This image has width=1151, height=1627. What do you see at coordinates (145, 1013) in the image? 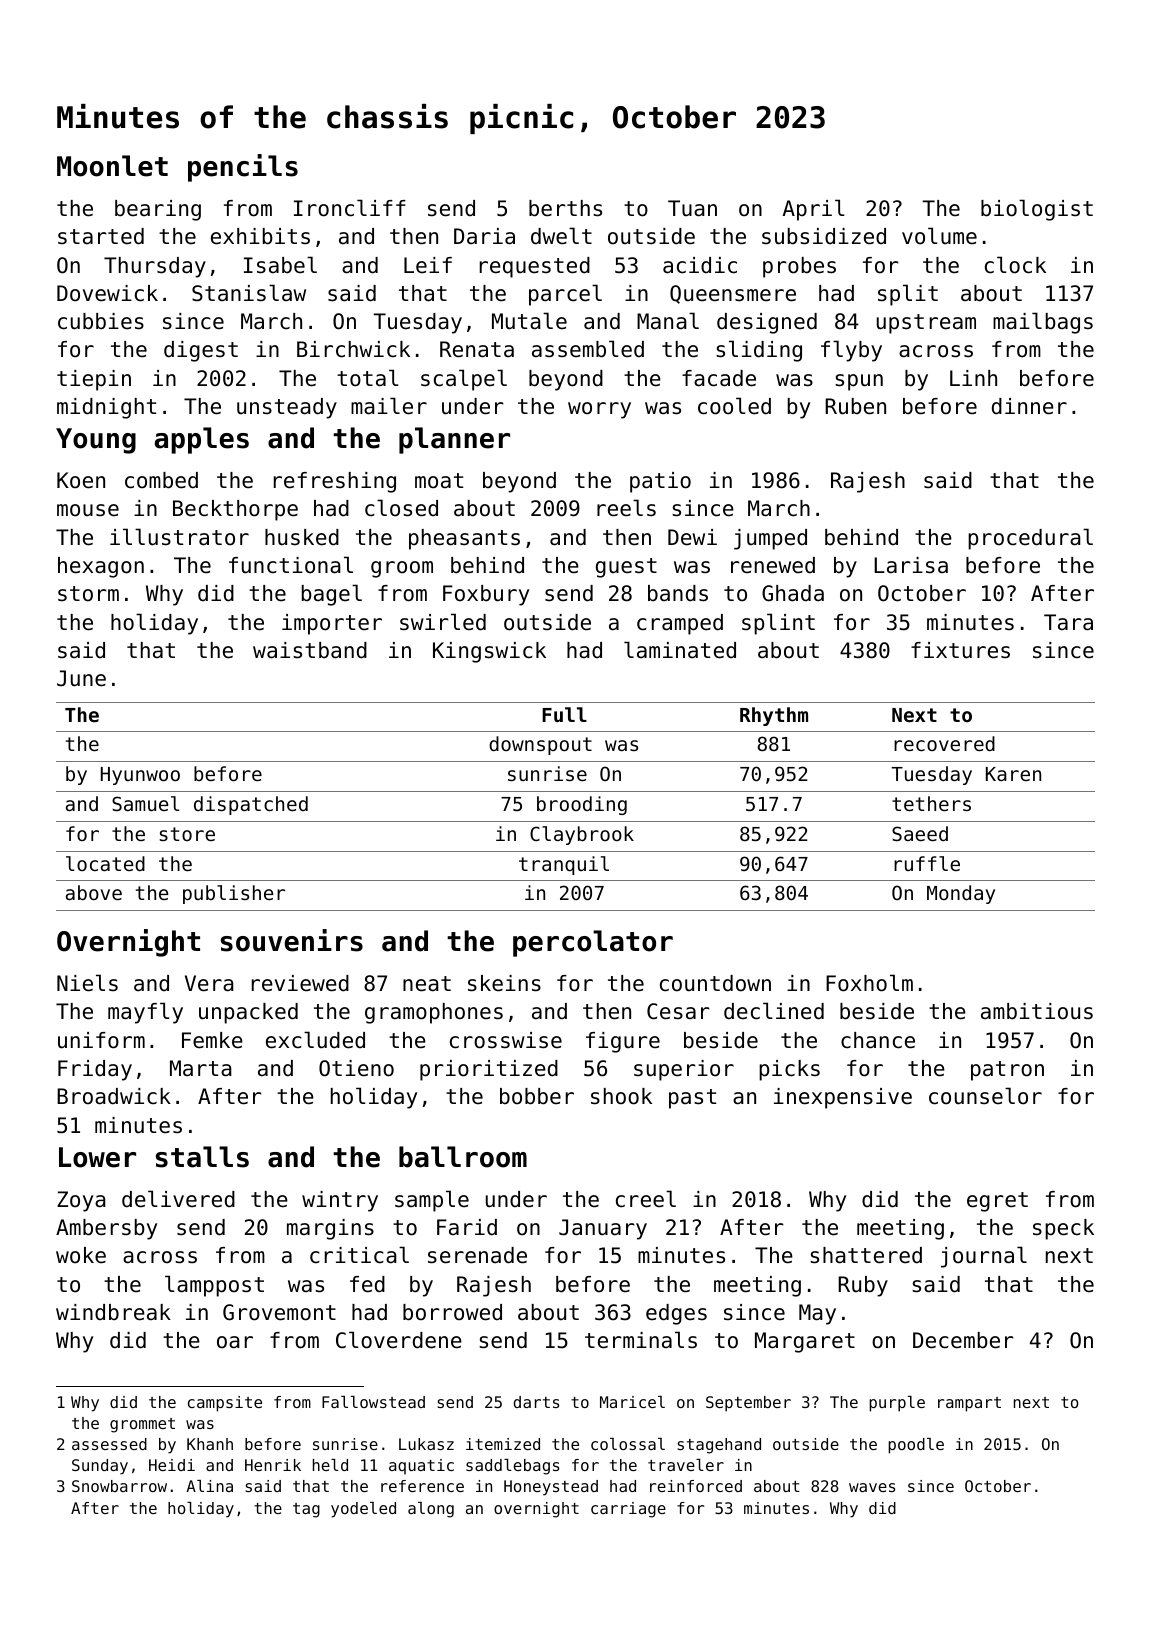
I see `mayfly` at bounding box center [145, 1013].
